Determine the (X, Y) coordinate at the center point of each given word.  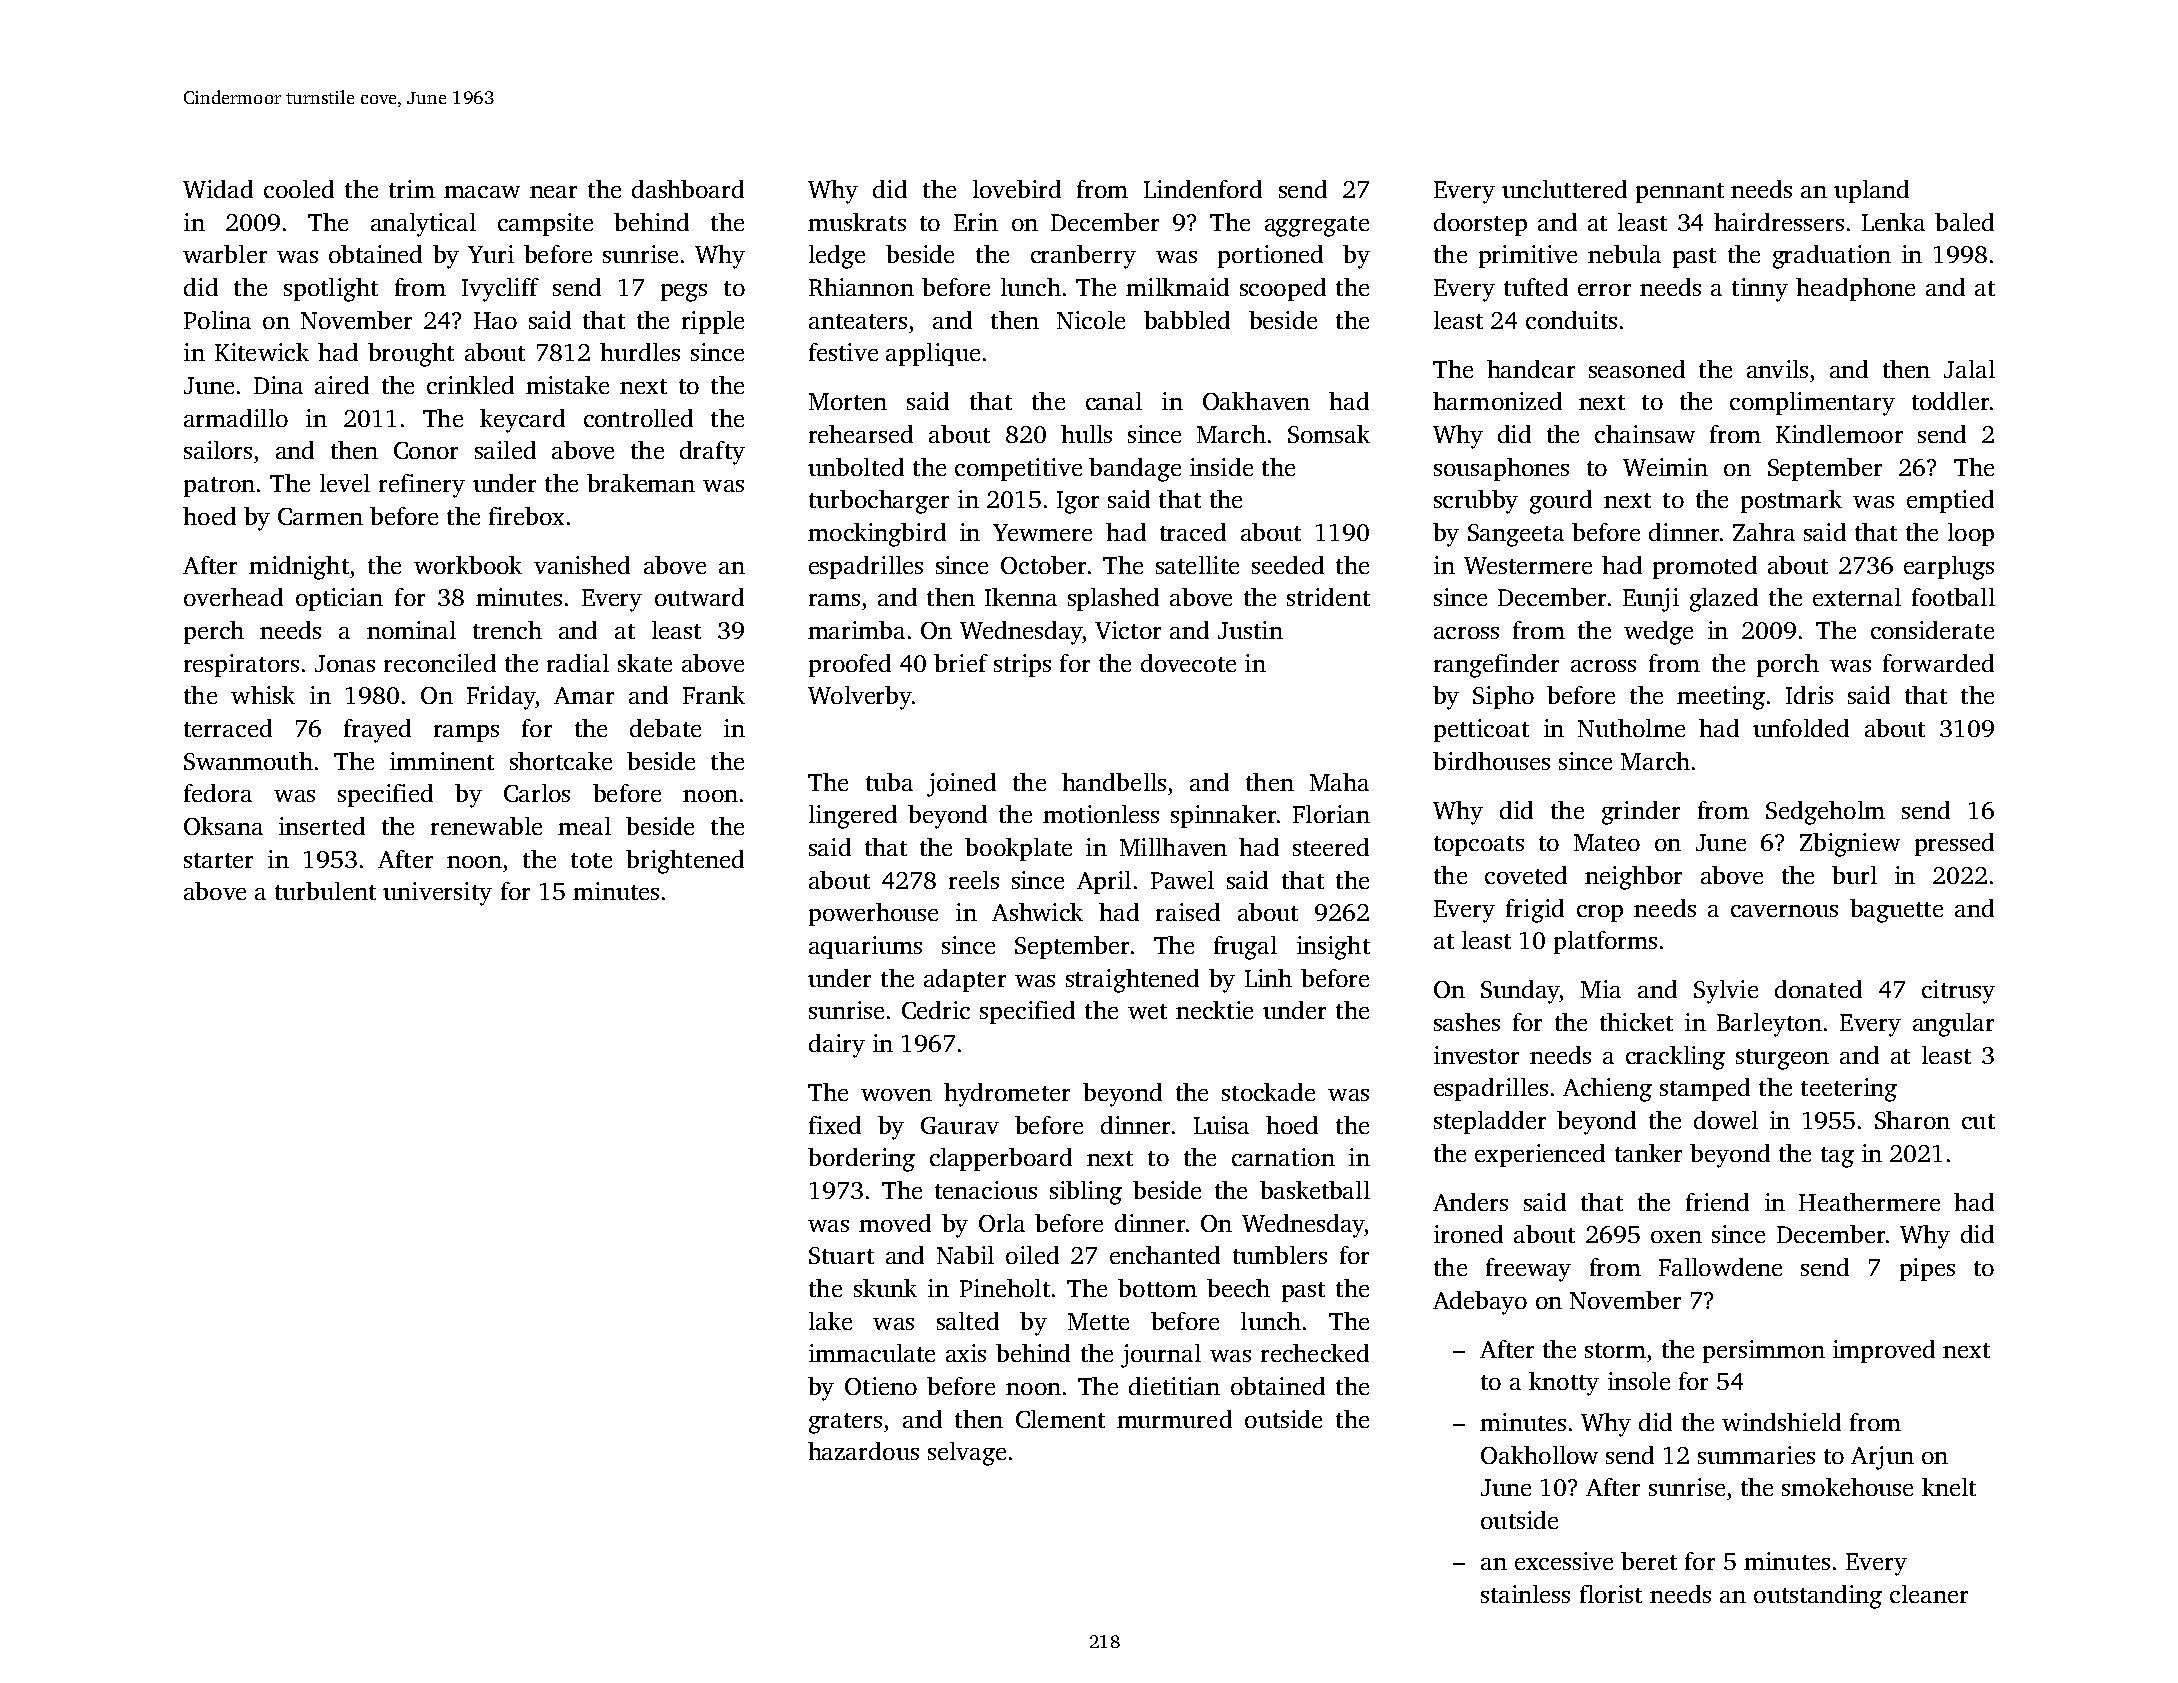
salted (968, 1321)
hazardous (863, 1451)
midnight (299, 568)
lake (830, 1321)
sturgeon (1782, 1059)
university (437, 894)
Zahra (1764, 532)
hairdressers (1779, 222)
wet (1147, 1011)
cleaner (1929, 1594)
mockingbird (877, 535)
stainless (1525, 1594)
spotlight (331, 290)
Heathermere (1869, 1202)
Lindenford (1203, 189)
